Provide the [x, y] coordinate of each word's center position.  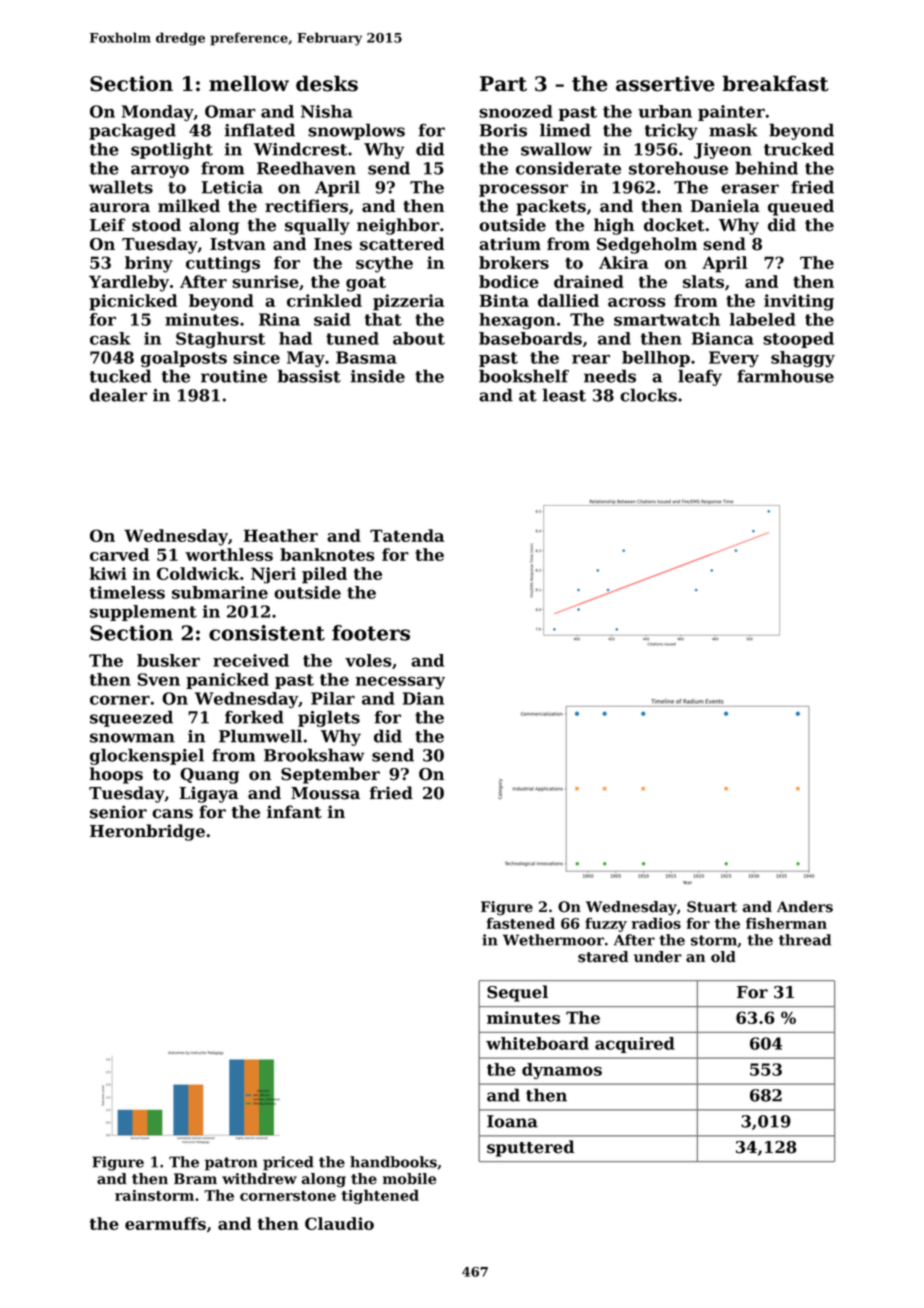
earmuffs [165, 1223]
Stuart [712, 907]
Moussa [325, 793]
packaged [132, 131]
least [564, 395]
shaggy [803, 359]
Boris [503, 130]
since [256, 357]
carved [119, 554]
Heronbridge [147, 832]
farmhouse [785, 376]
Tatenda [407, 535]
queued [801, 207]
